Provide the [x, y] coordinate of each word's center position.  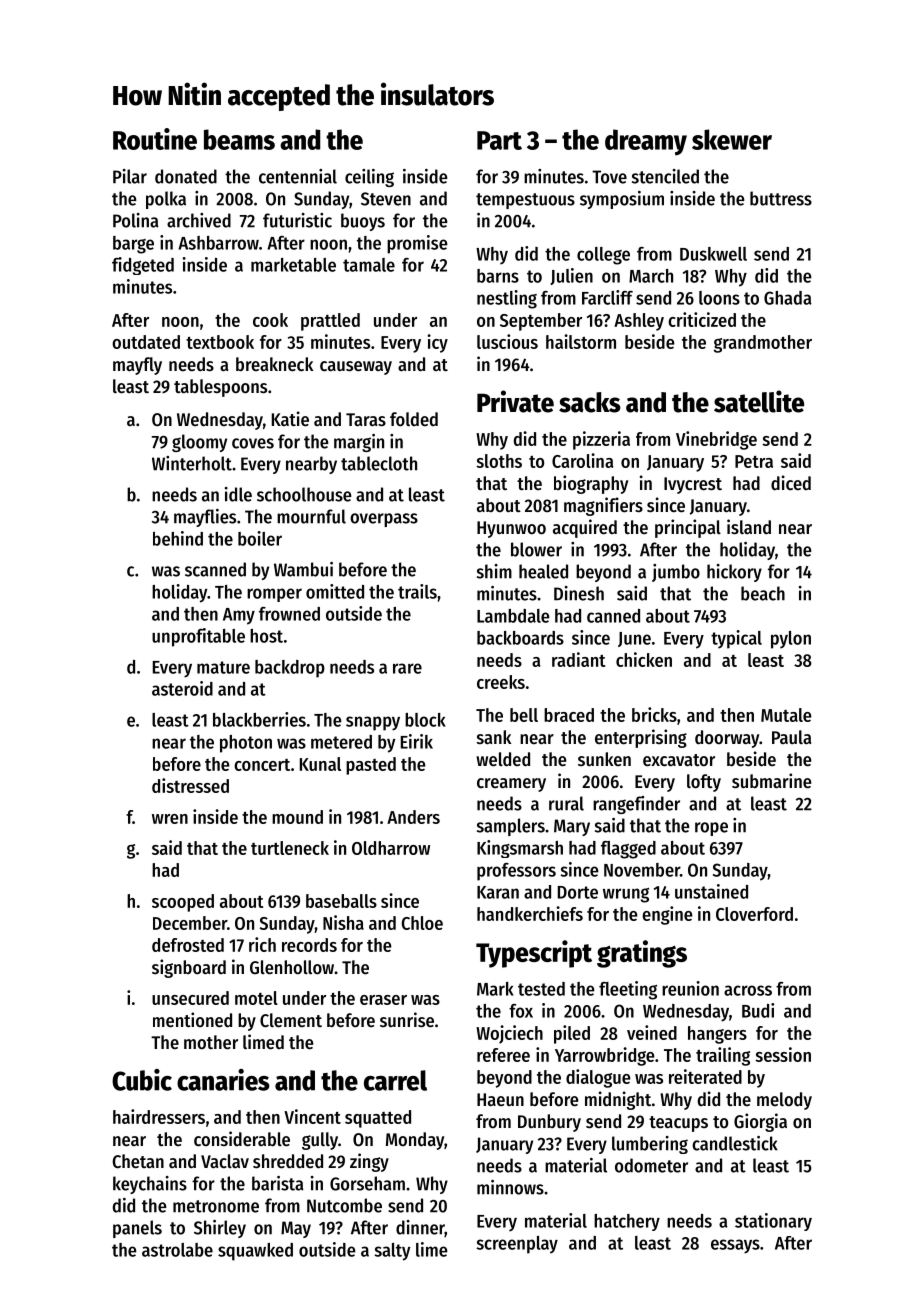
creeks [501, 682]
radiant [578, 659]
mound [297, 817]
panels [137, 1229]
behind [178, 538]
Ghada [788, 298]
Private [515, 401]
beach [763, 593]
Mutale [786, 715]
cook [270, 320]
